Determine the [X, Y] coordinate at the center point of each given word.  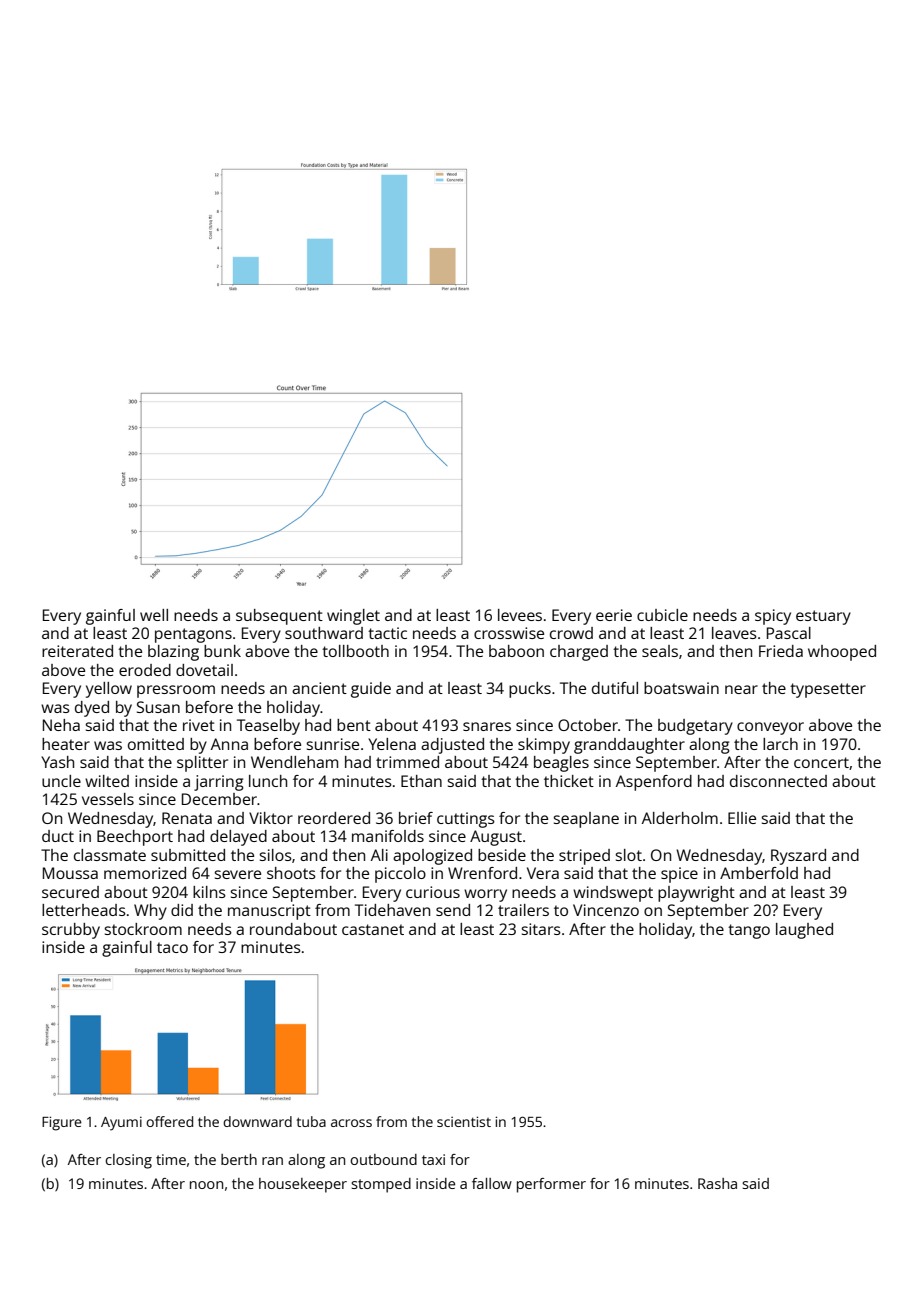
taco [172, 947]
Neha [61, 725]
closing [128, 1161]
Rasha [717, 1183]
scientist [464, 1121]
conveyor [770, 728]
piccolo [400, 875]
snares [487, 726]
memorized [145, 873]
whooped [842, 653]
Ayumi [121, 1123]
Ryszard [798, 857]
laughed [804, 931]
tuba [311, 1121]
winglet [353, 617]
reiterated [77, 651]
